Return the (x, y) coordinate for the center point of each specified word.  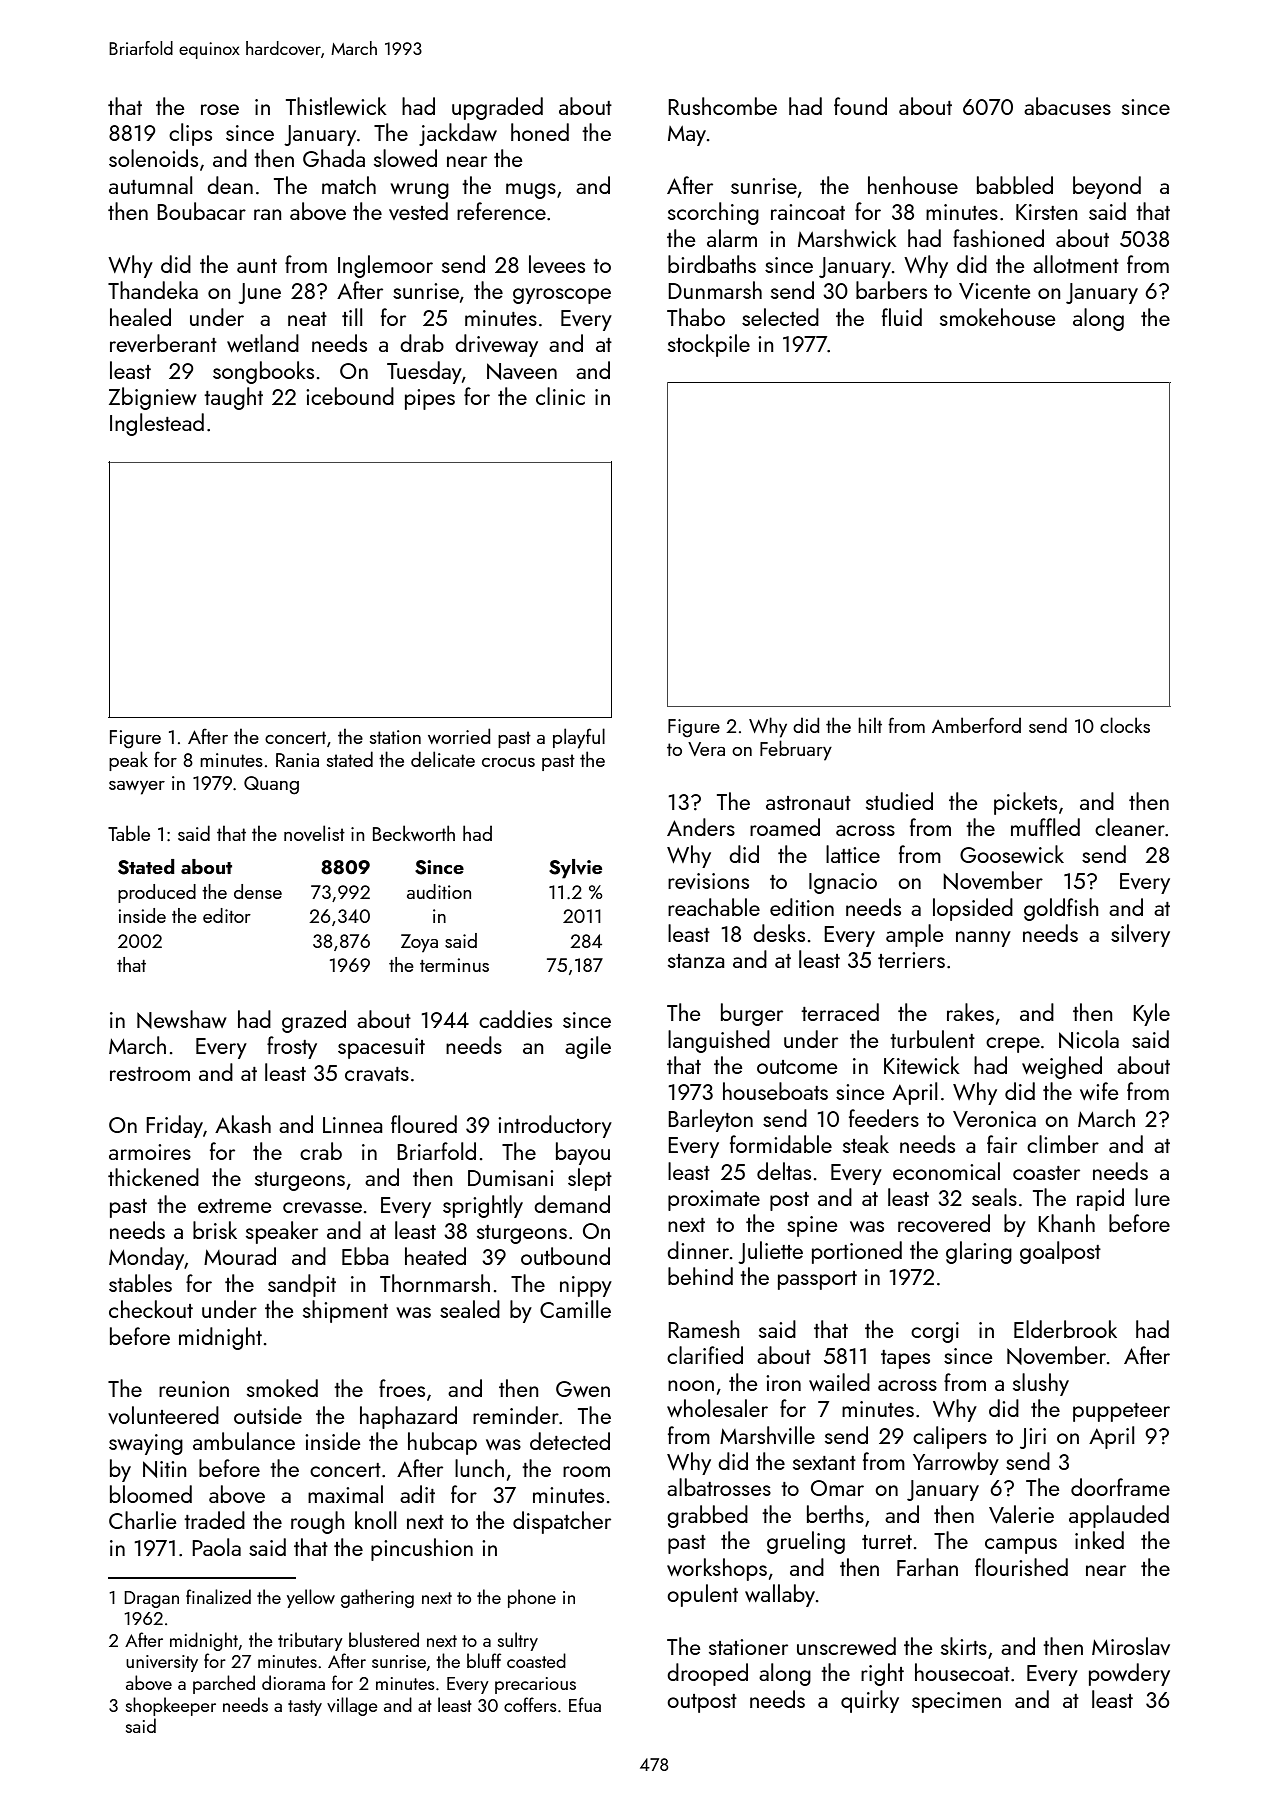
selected (780, 317)
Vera (706, 749)
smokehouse (998, 317)
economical (946, 1171)
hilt (870, 725)
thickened (153, 1177)
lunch (479, 1468)
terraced (840, 1012)
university (162, 1663)
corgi (935, 1332)
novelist (314, 833)
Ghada (334, 158)
